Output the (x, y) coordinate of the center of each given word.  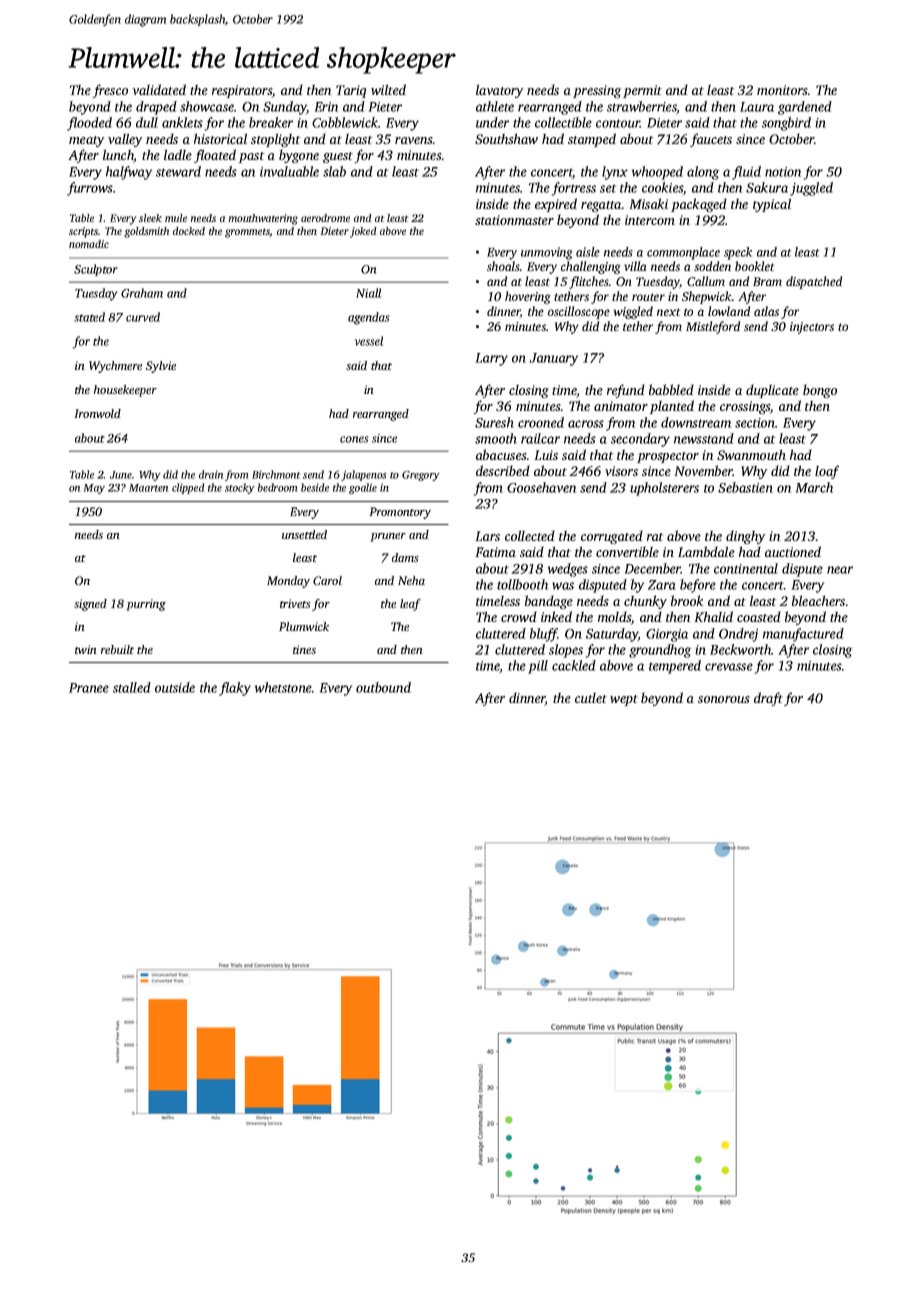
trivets (295, 603)
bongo (820, 391)
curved (143, 317)
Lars (488, 536)
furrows (90, 189)
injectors (812, 328)
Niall (368, 293)
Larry (492, 359)
